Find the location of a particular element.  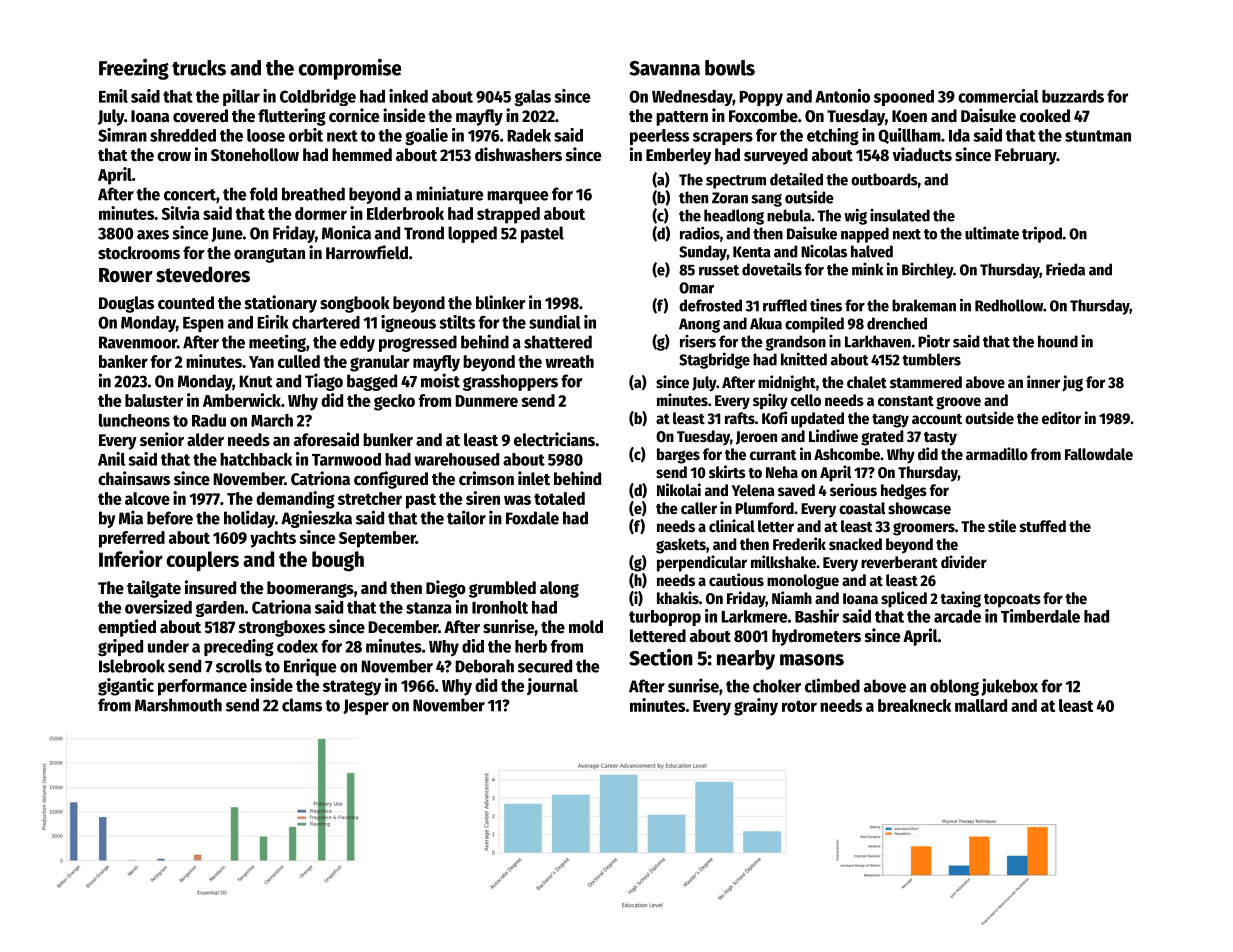

Jesper is located at coordinates (366, 707).
